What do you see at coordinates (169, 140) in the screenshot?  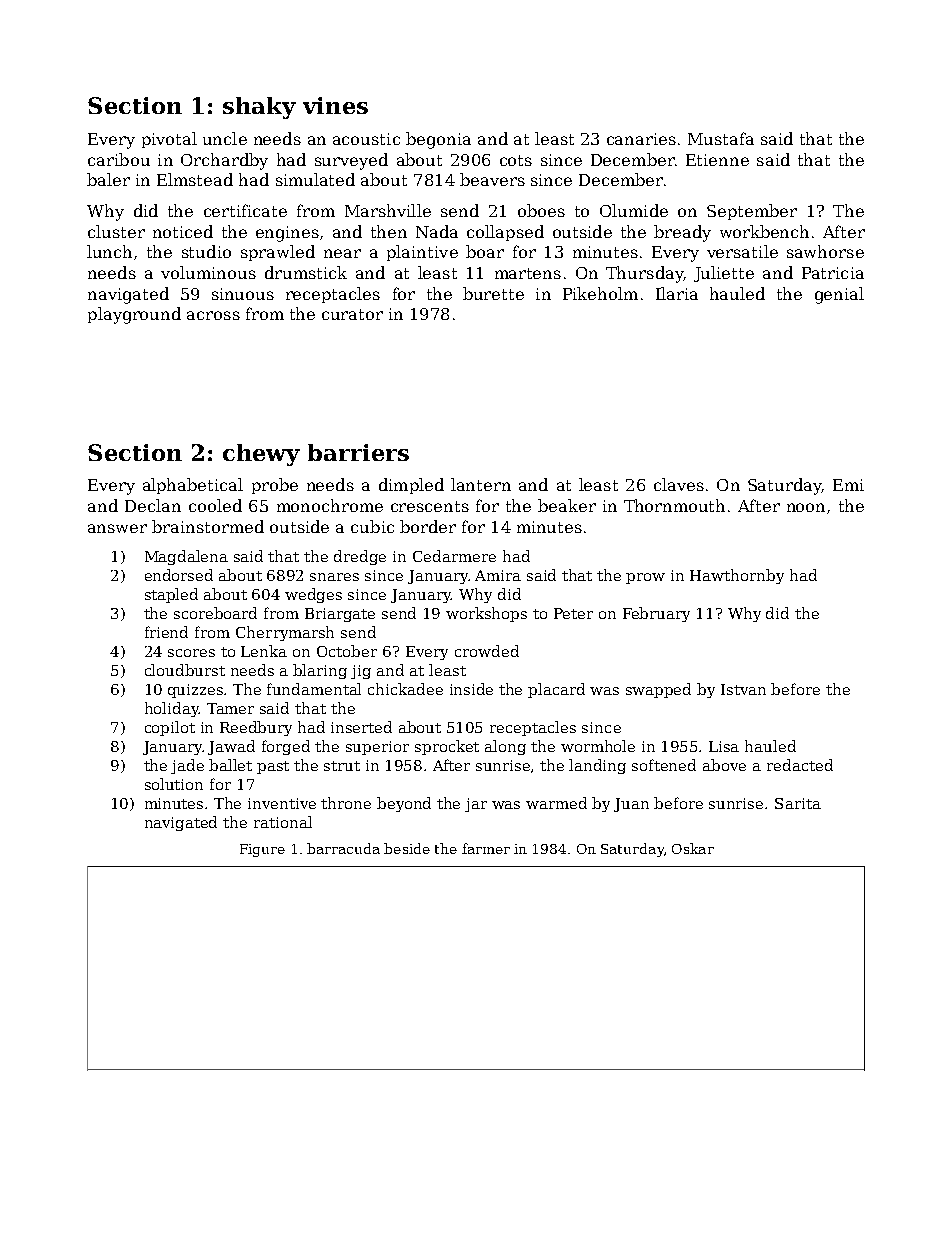 I see `pivotal` at bounding box center [169, 140].
